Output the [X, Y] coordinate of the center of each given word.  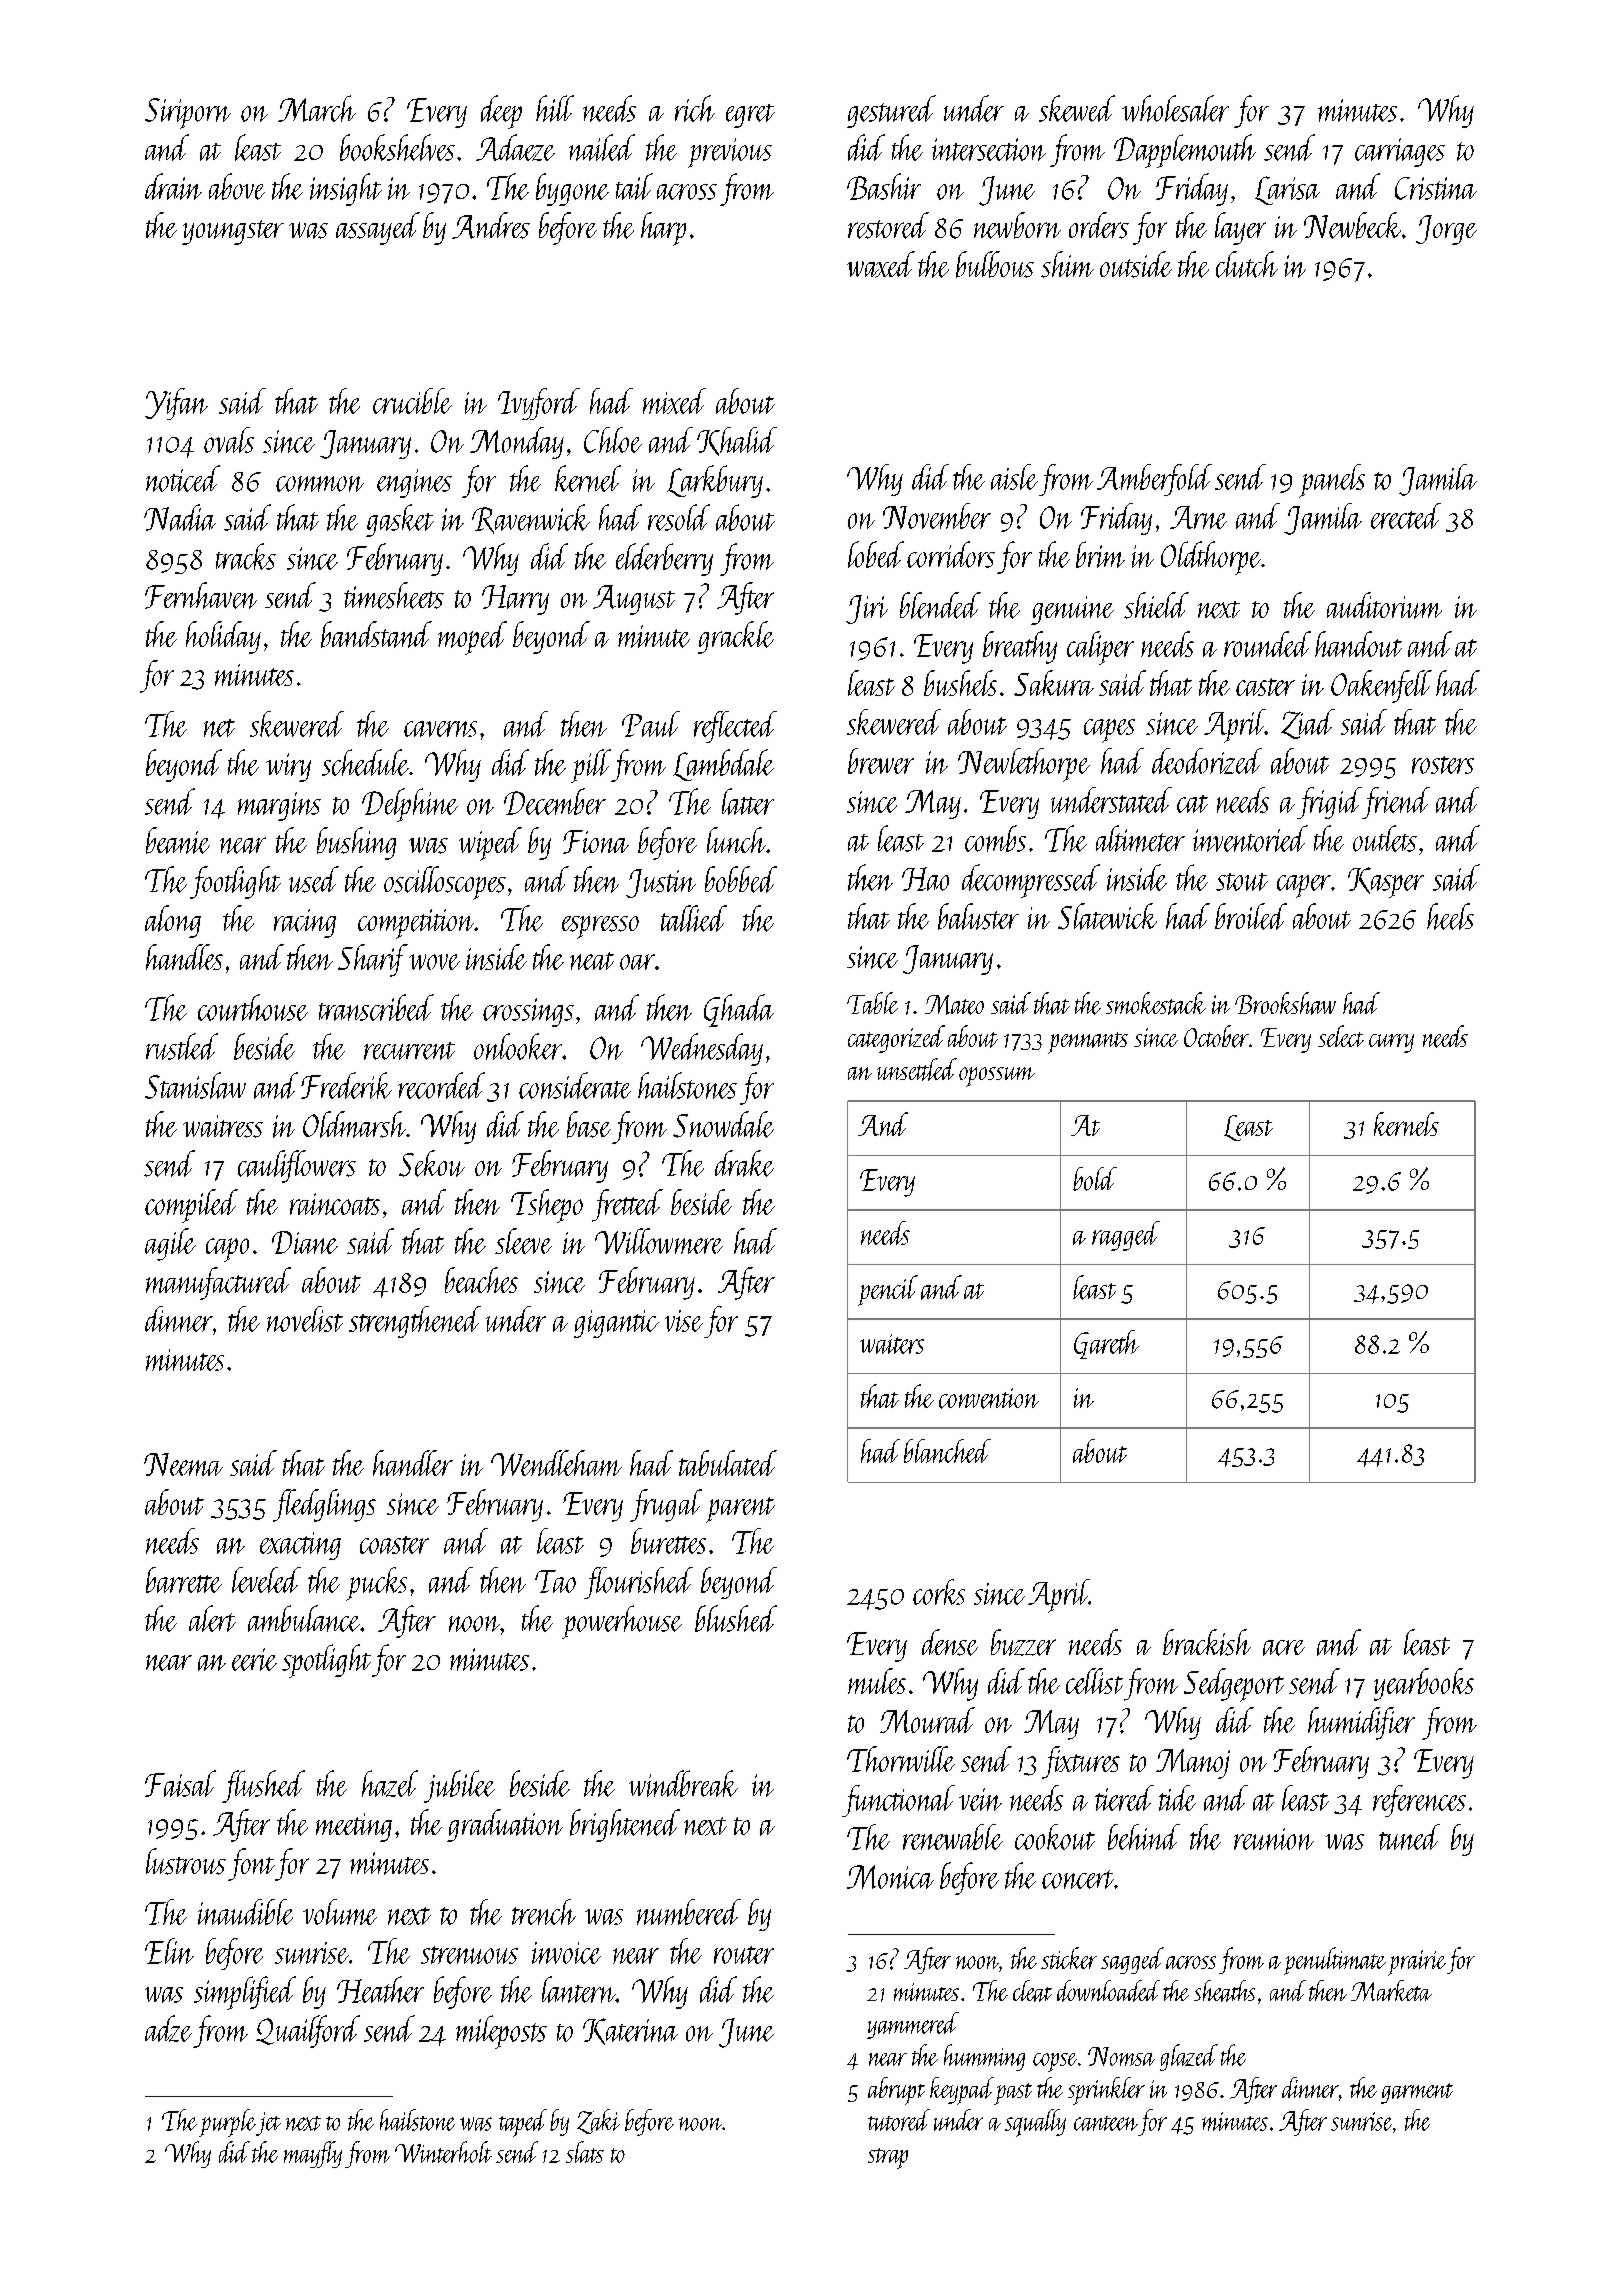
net [219, 728]
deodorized [1207, 761]
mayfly [313, 2154]
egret [750, 116]
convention [989, 1398]
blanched [947, 1451]
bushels [960, 683]
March [317, 108]
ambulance [304, 1618]
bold [1095, 1179]
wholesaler [1175, 108]
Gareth [1106, 1344]
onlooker [518, 1046]
